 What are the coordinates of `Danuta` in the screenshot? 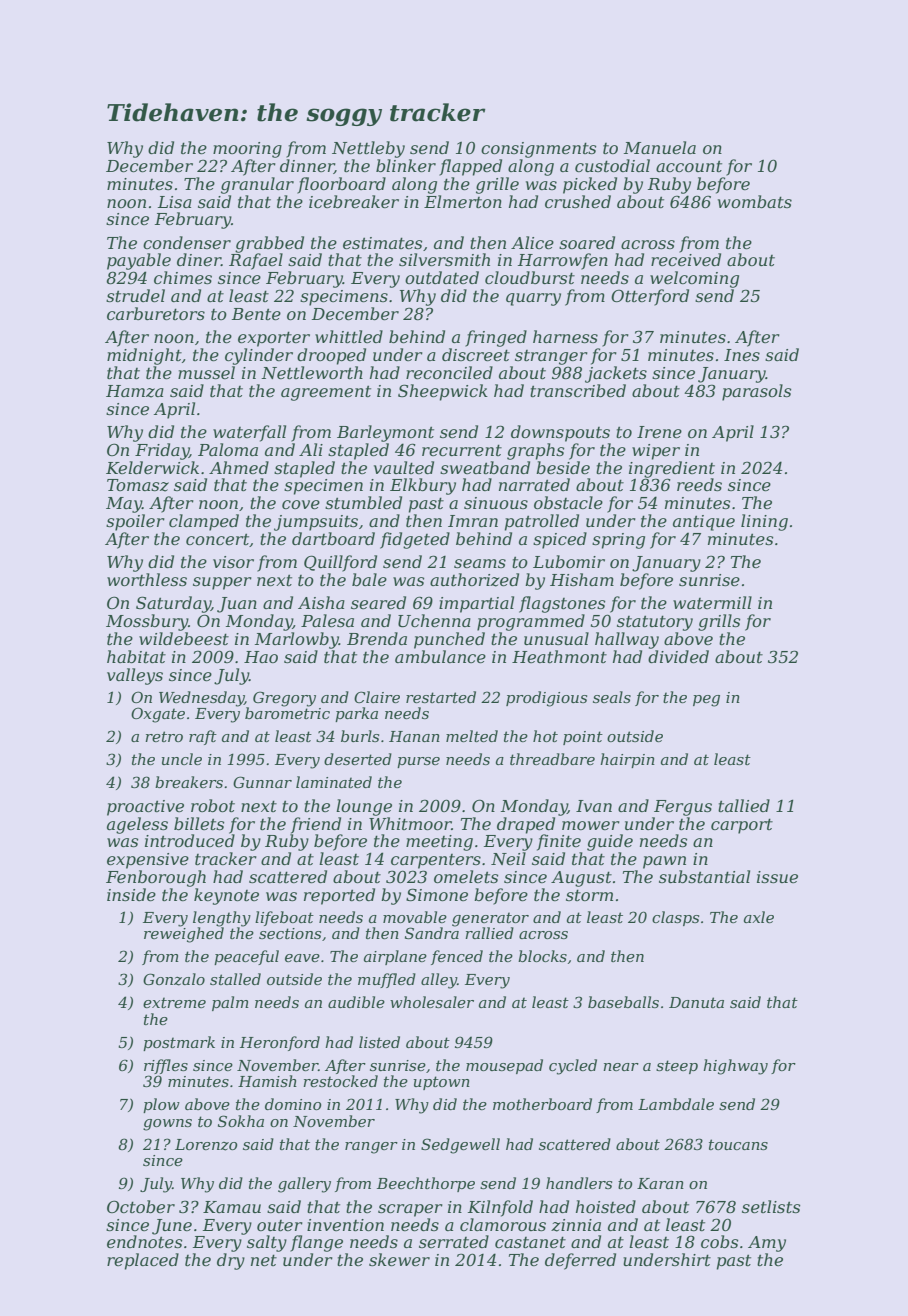 It's located at (696, 1002).
